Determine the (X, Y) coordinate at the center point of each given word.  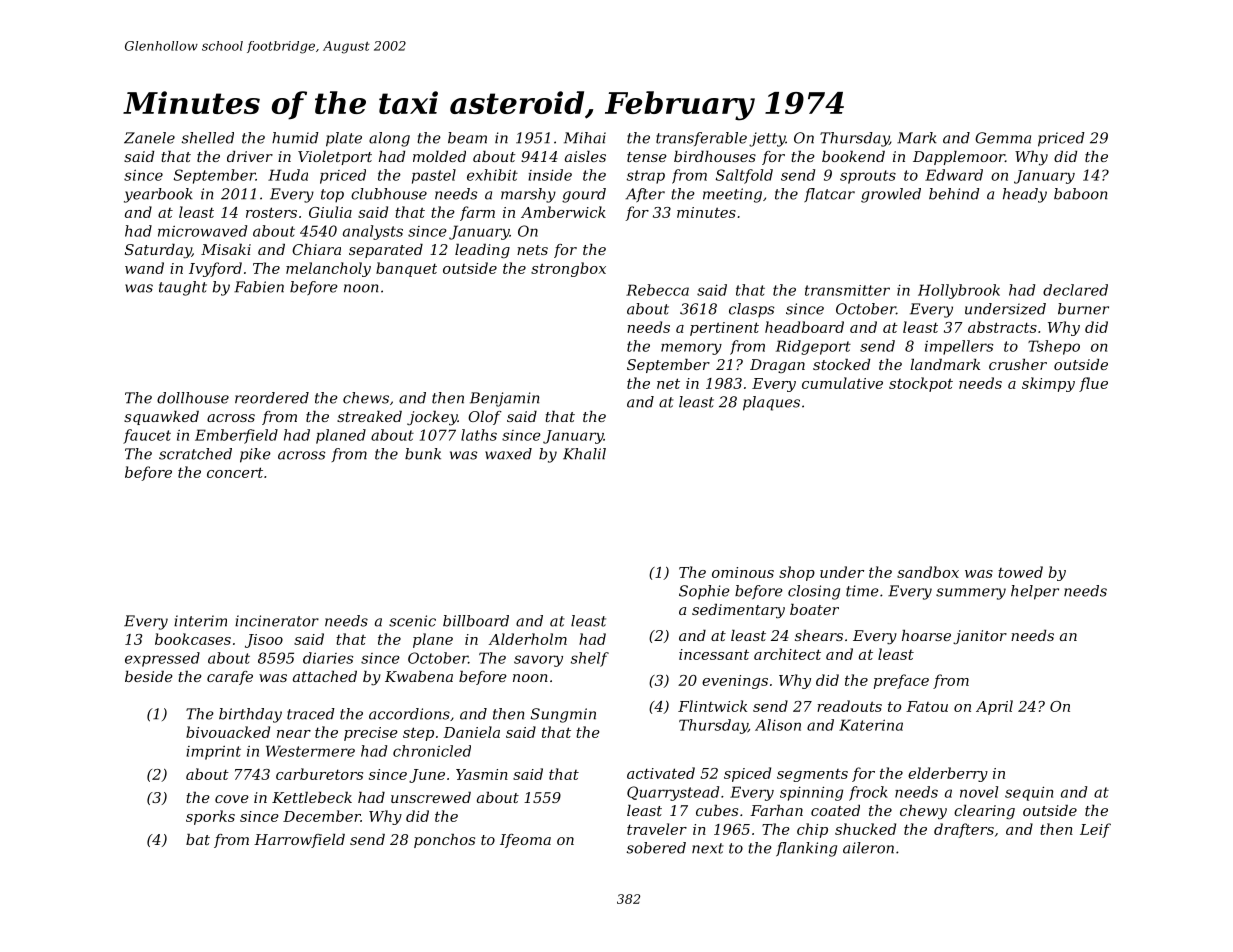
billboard (476, 621)
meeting (732, 195)
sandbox (928, 572)
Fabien (259, 287)
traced (311, 714)
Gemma (1003, 138)
